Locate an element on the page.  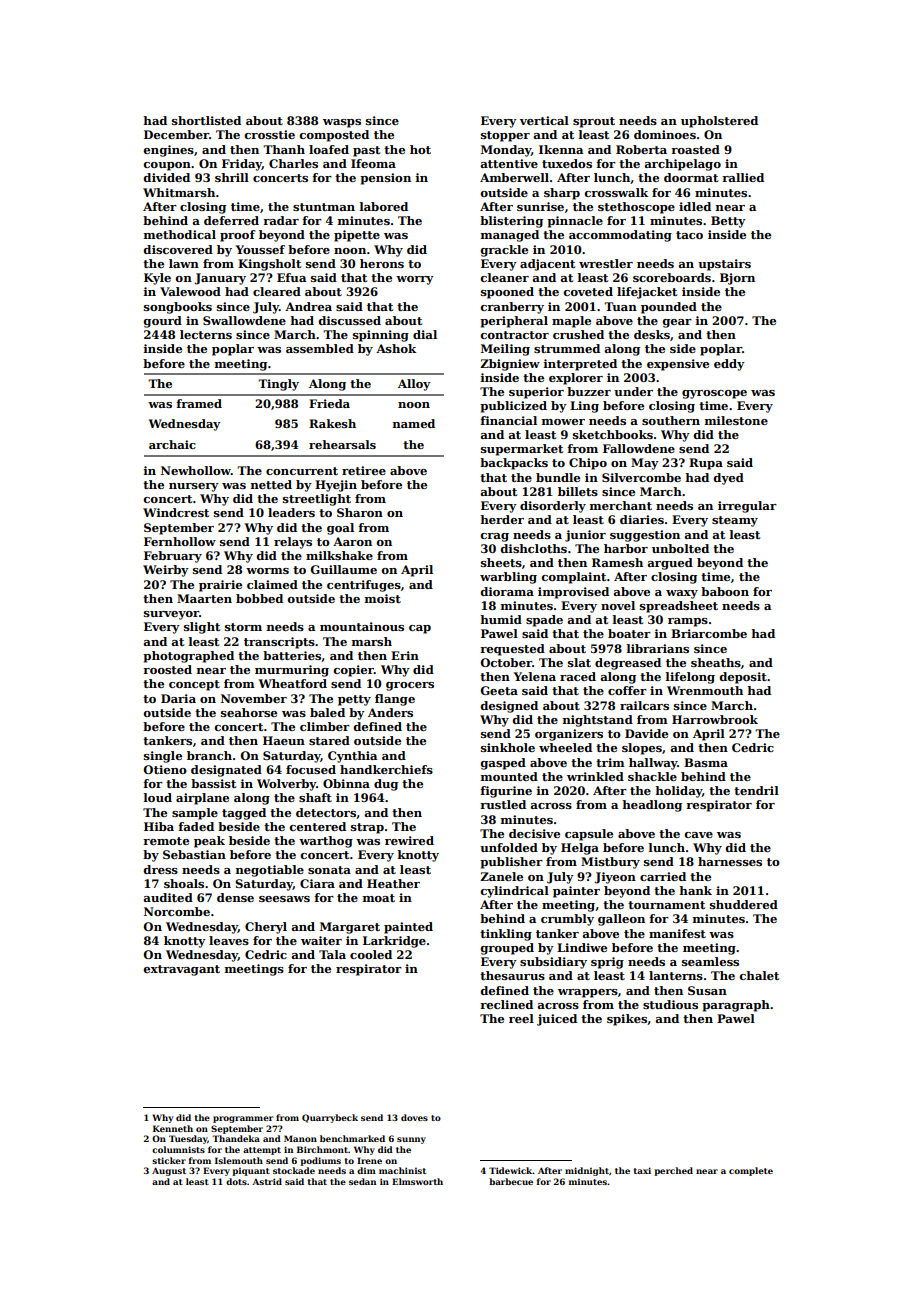
wasps is located at coordinates (342, 123).
